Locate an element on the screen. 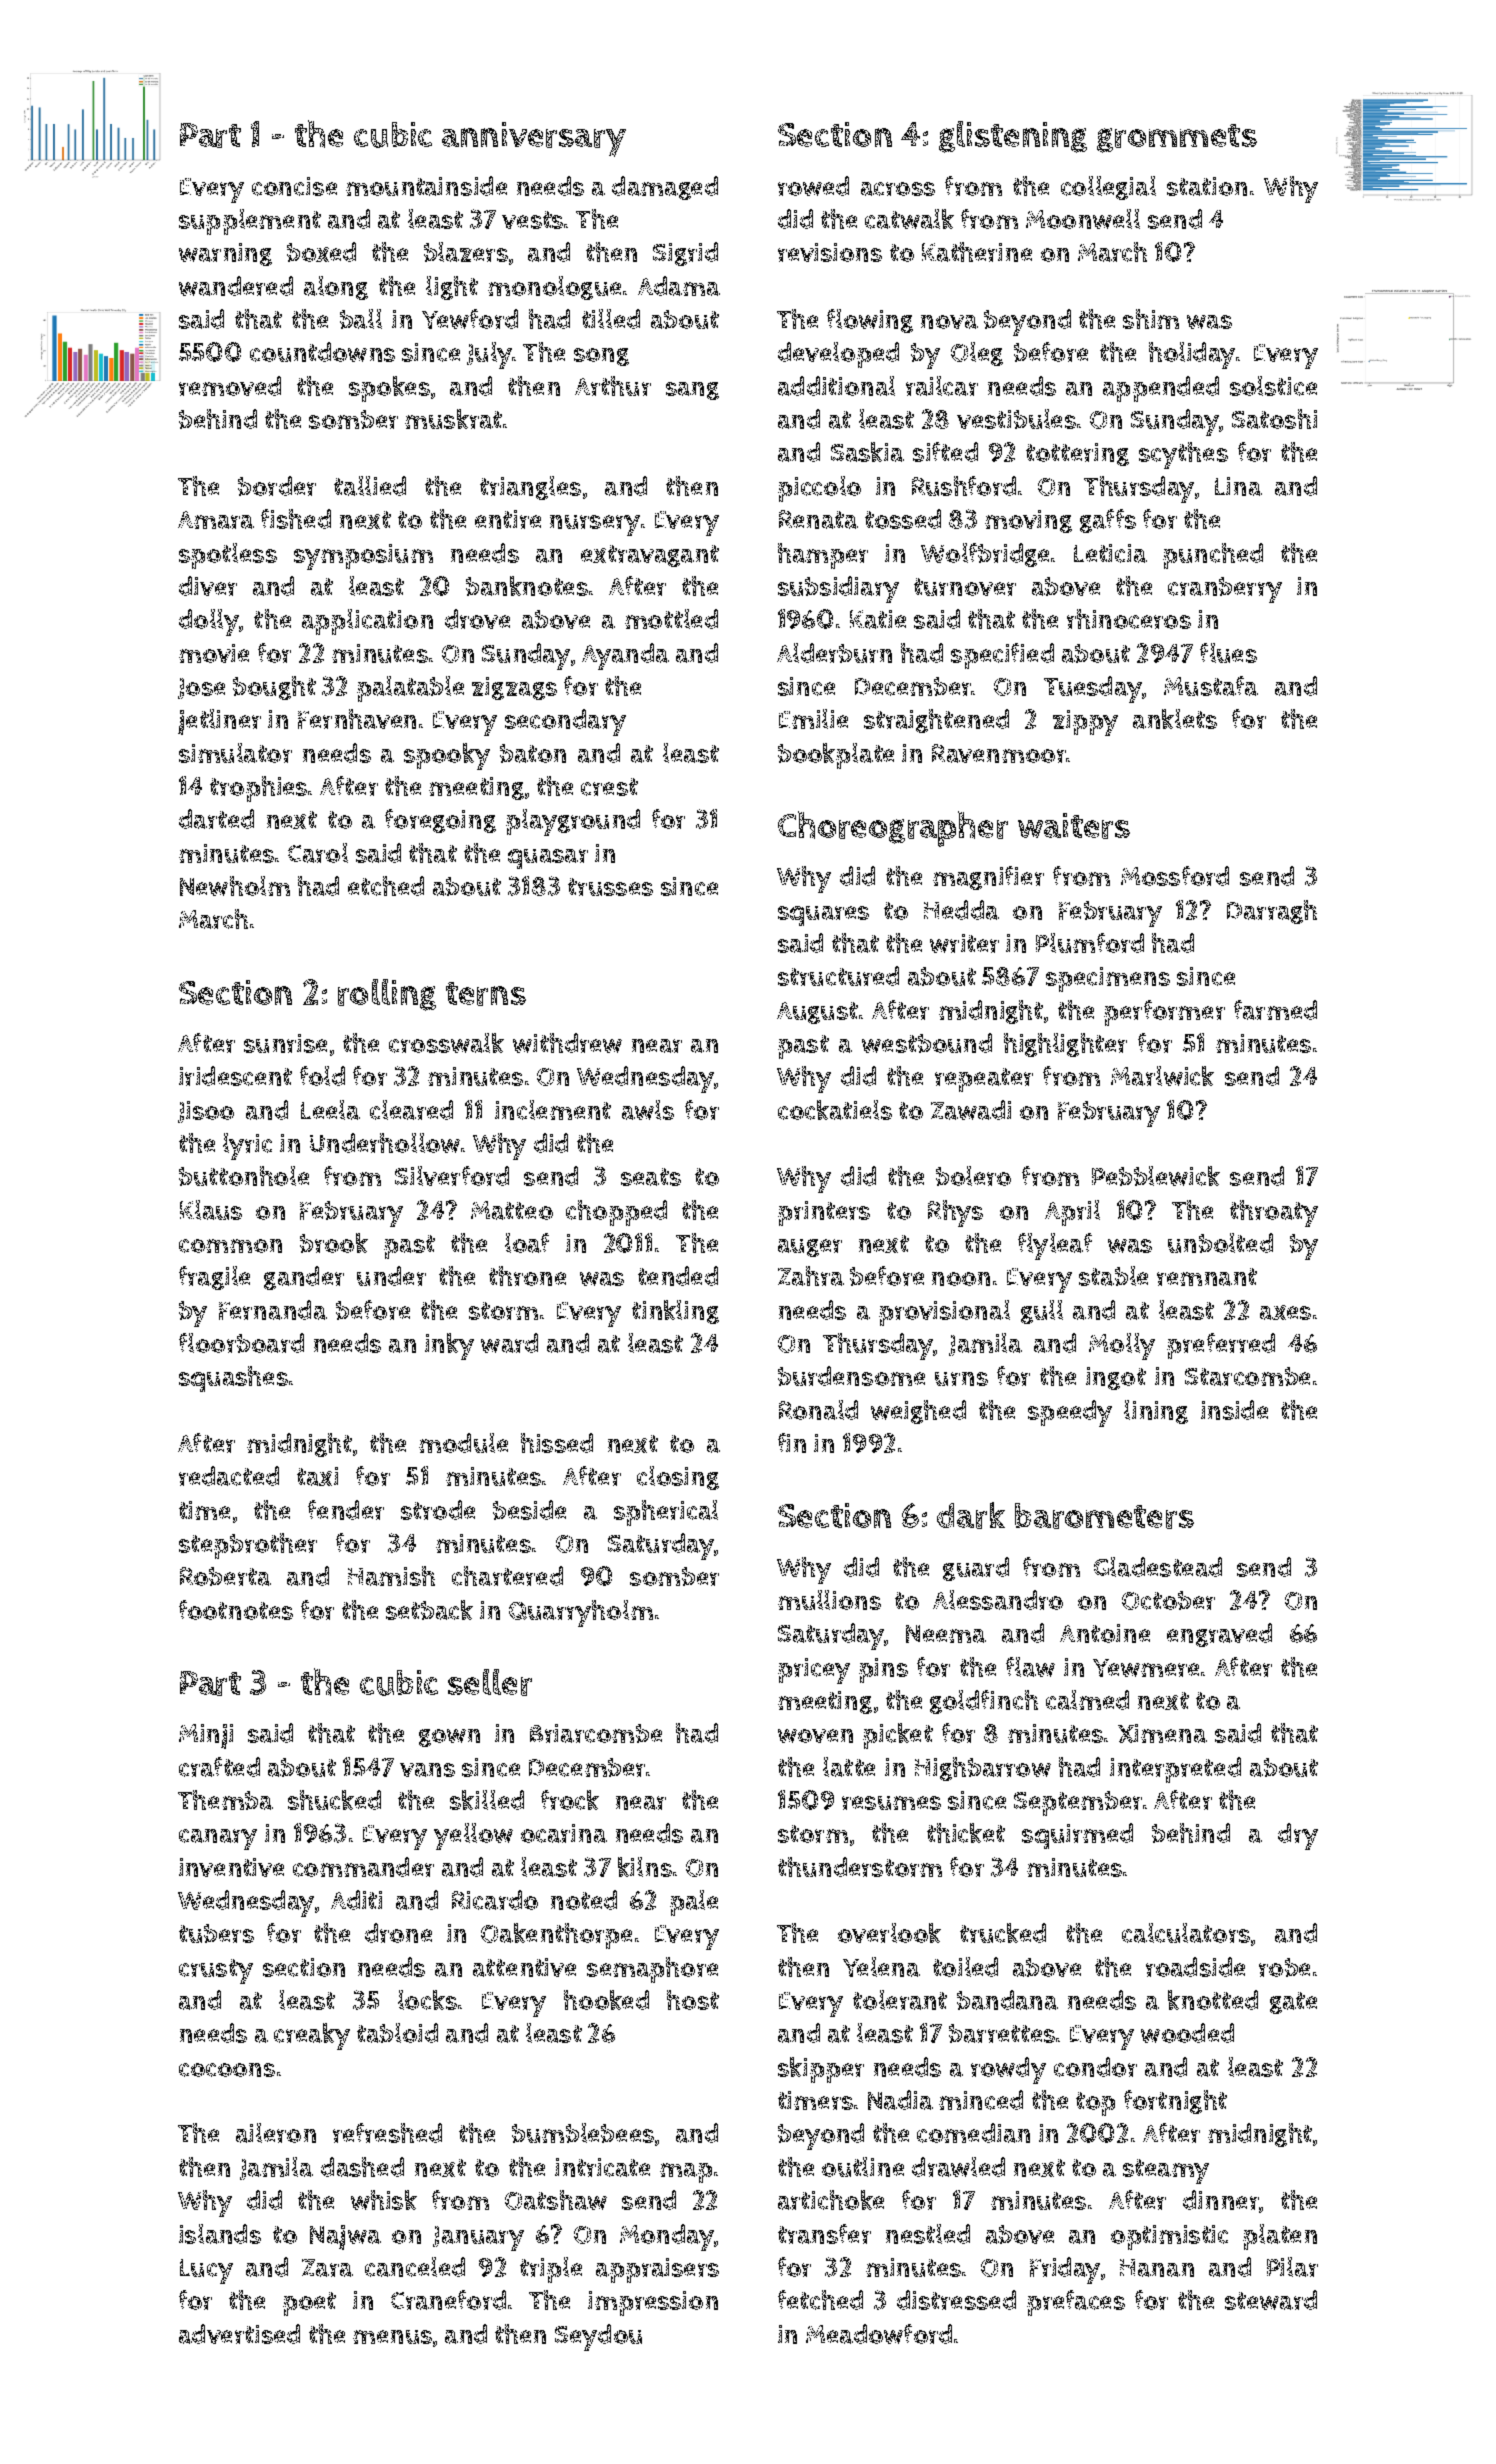  hissed is located at coordinates (557, 1443).
